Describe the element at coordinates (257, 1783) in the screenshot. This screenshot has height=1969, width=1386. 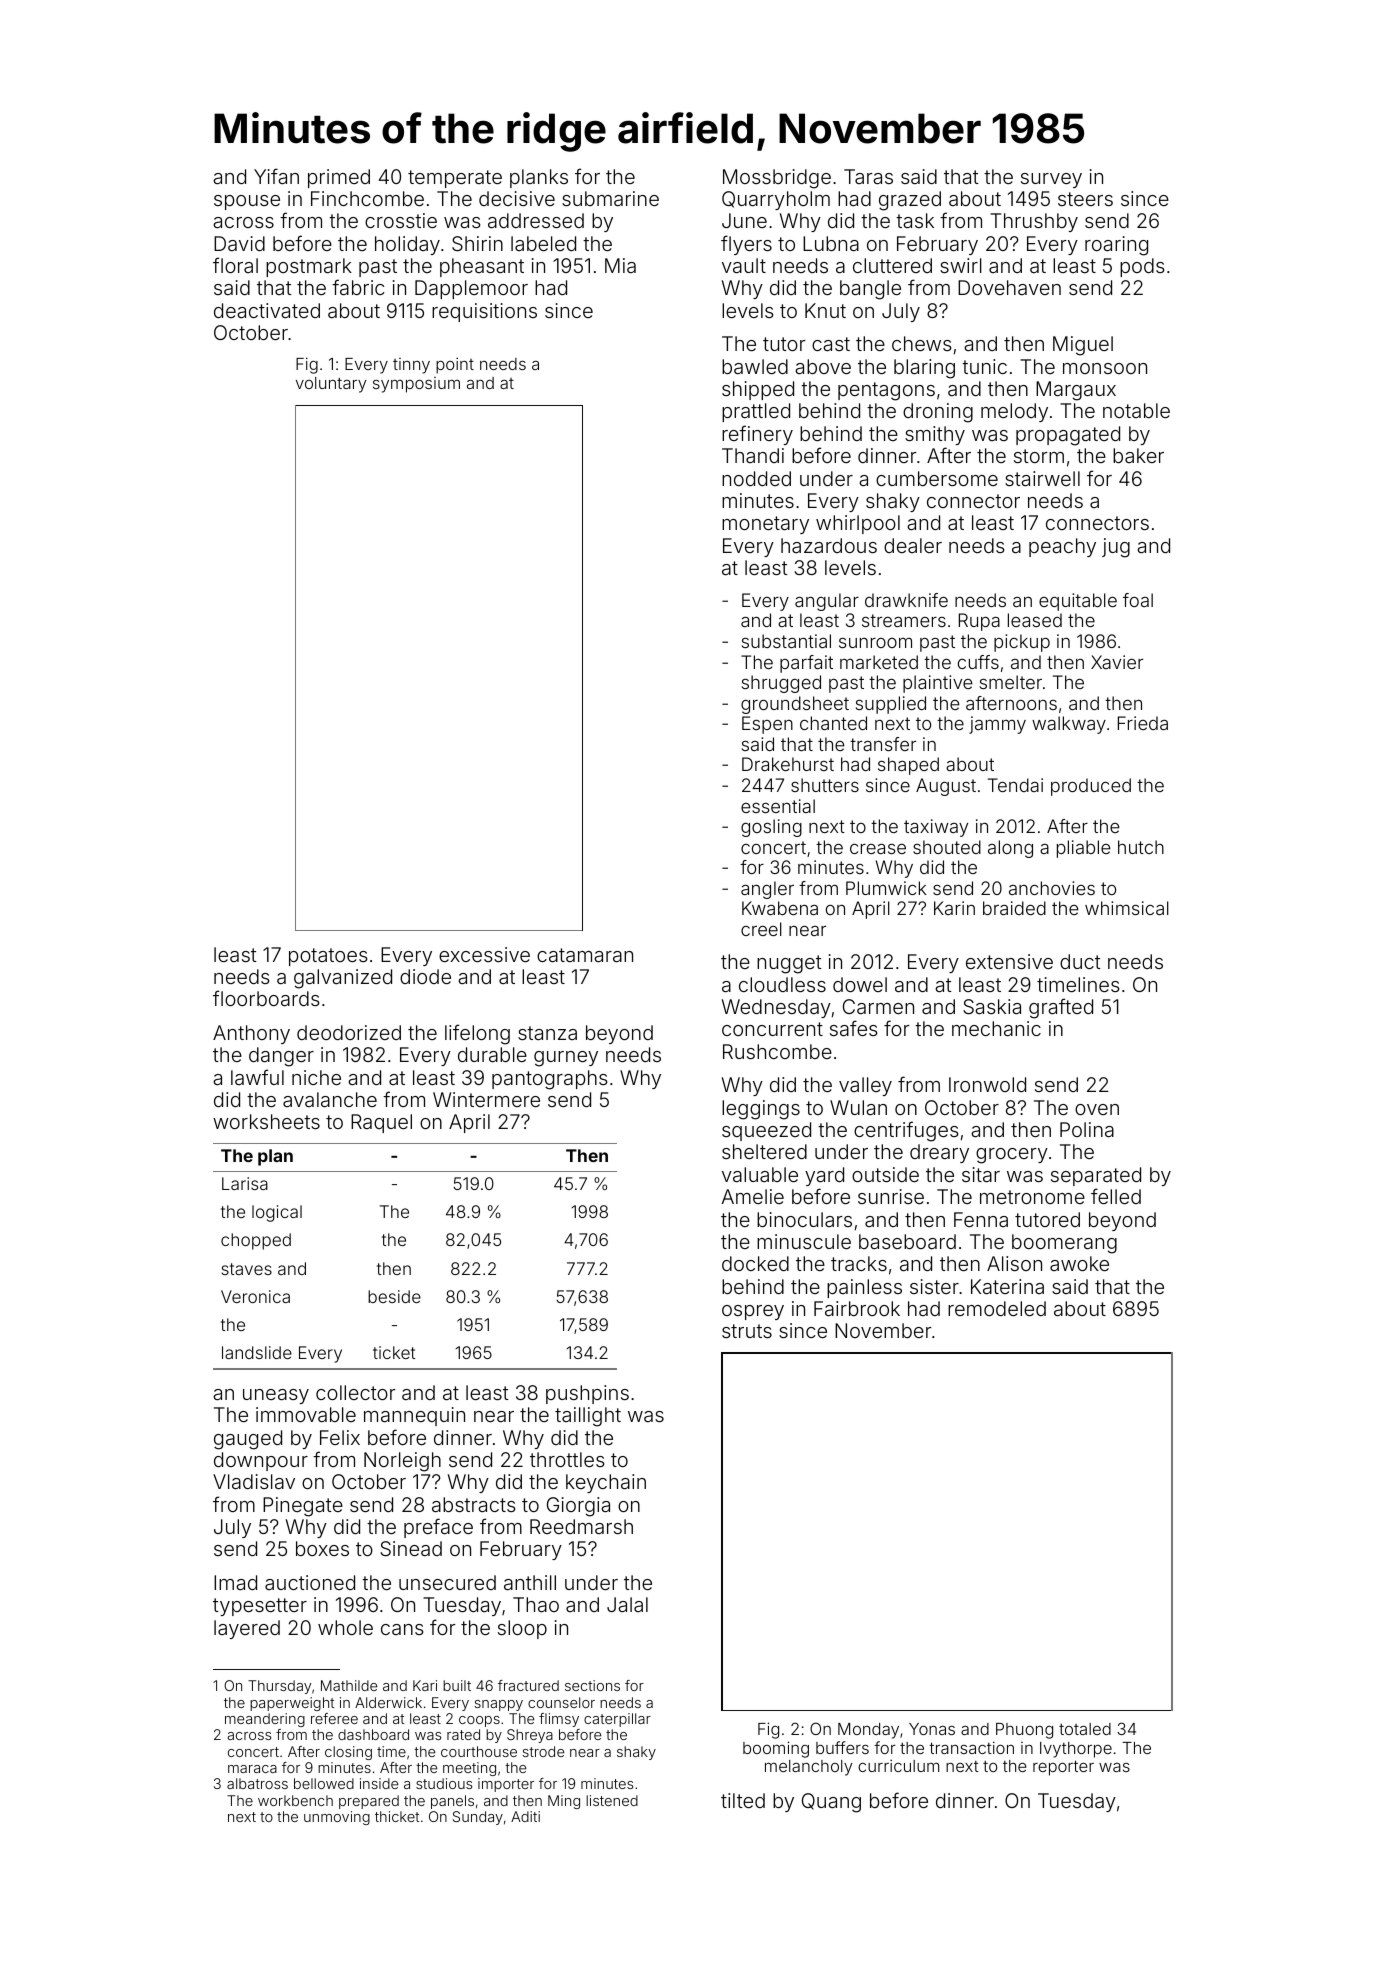
I see `albatross` at that location.
